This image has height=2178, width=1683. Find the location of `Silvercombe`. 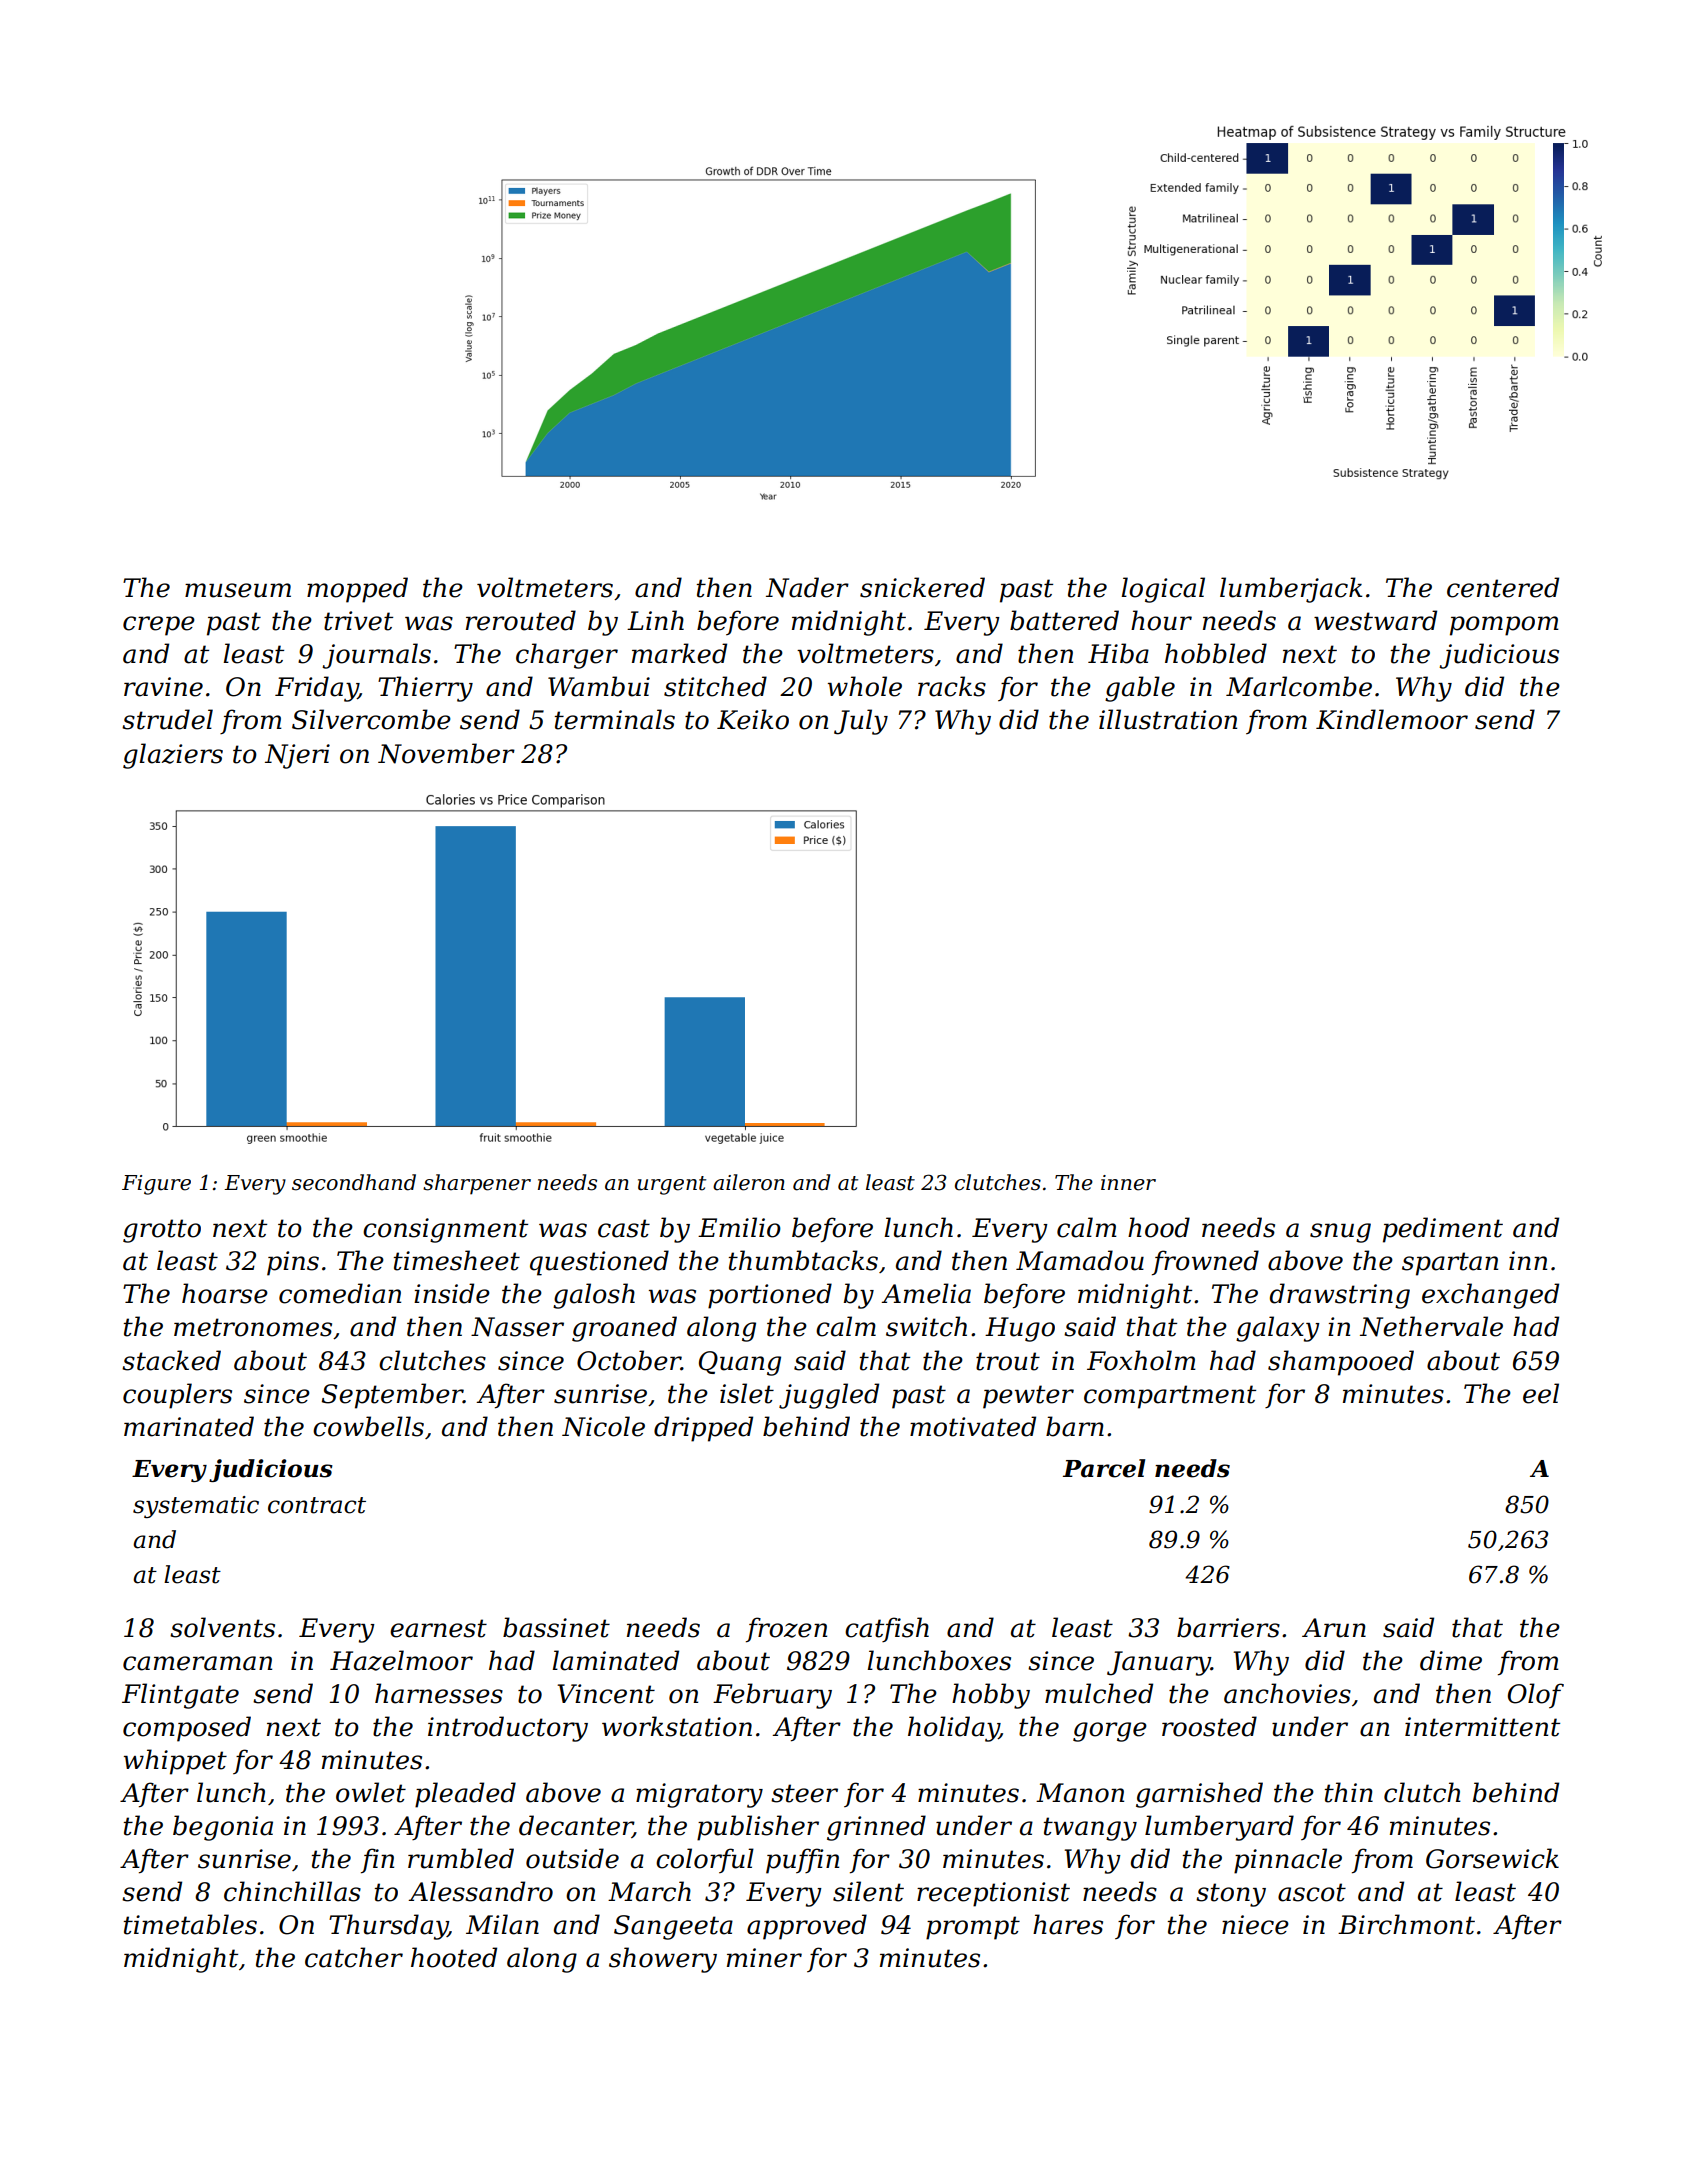

Silvercombe is located at coordinates (371, 719).
